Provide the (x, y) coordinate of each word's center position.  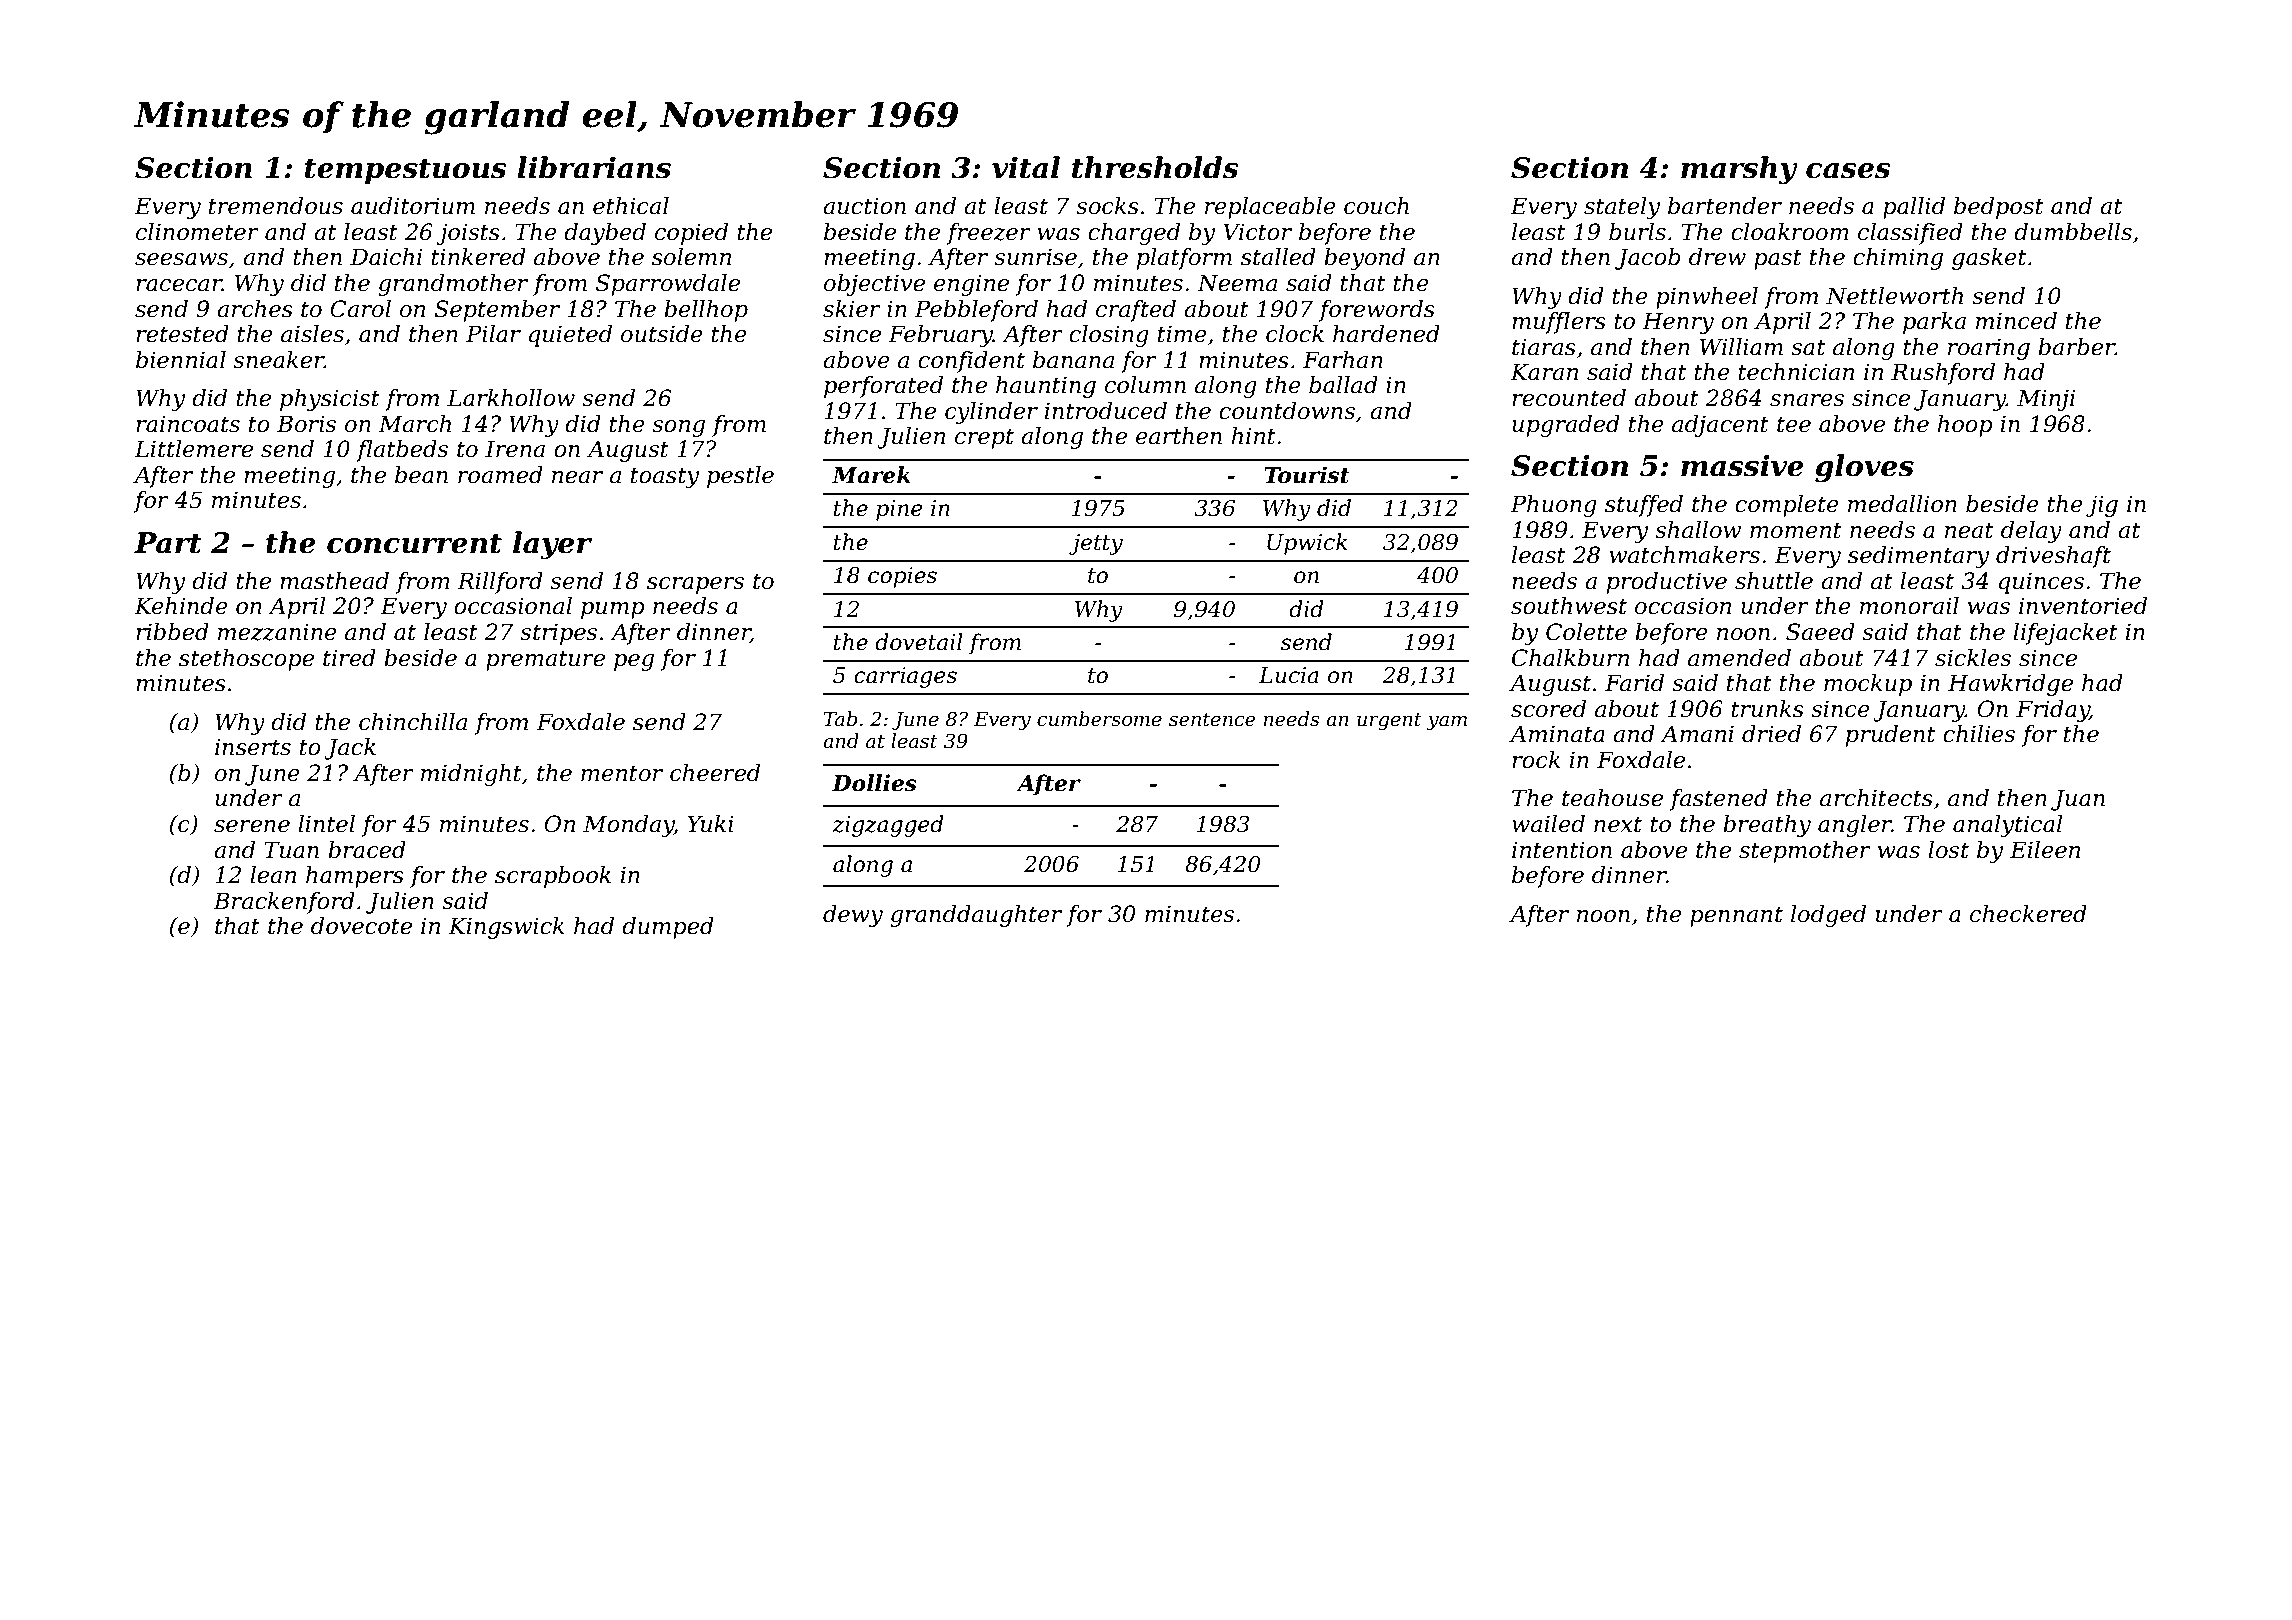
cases (1848, 171)
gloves (1864, 468)
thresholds (1155, 167)
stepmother (1805, 852)
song (678, 428)
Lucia (1289, 675)
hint (1254, 436)
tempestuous (405, 171)
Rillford (500, 583)
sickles (1973, 658)
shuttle (1774, 581)
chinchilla (413, 722)
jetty (1096, 544)
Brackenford (284, 903)
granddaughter (976, 916)
